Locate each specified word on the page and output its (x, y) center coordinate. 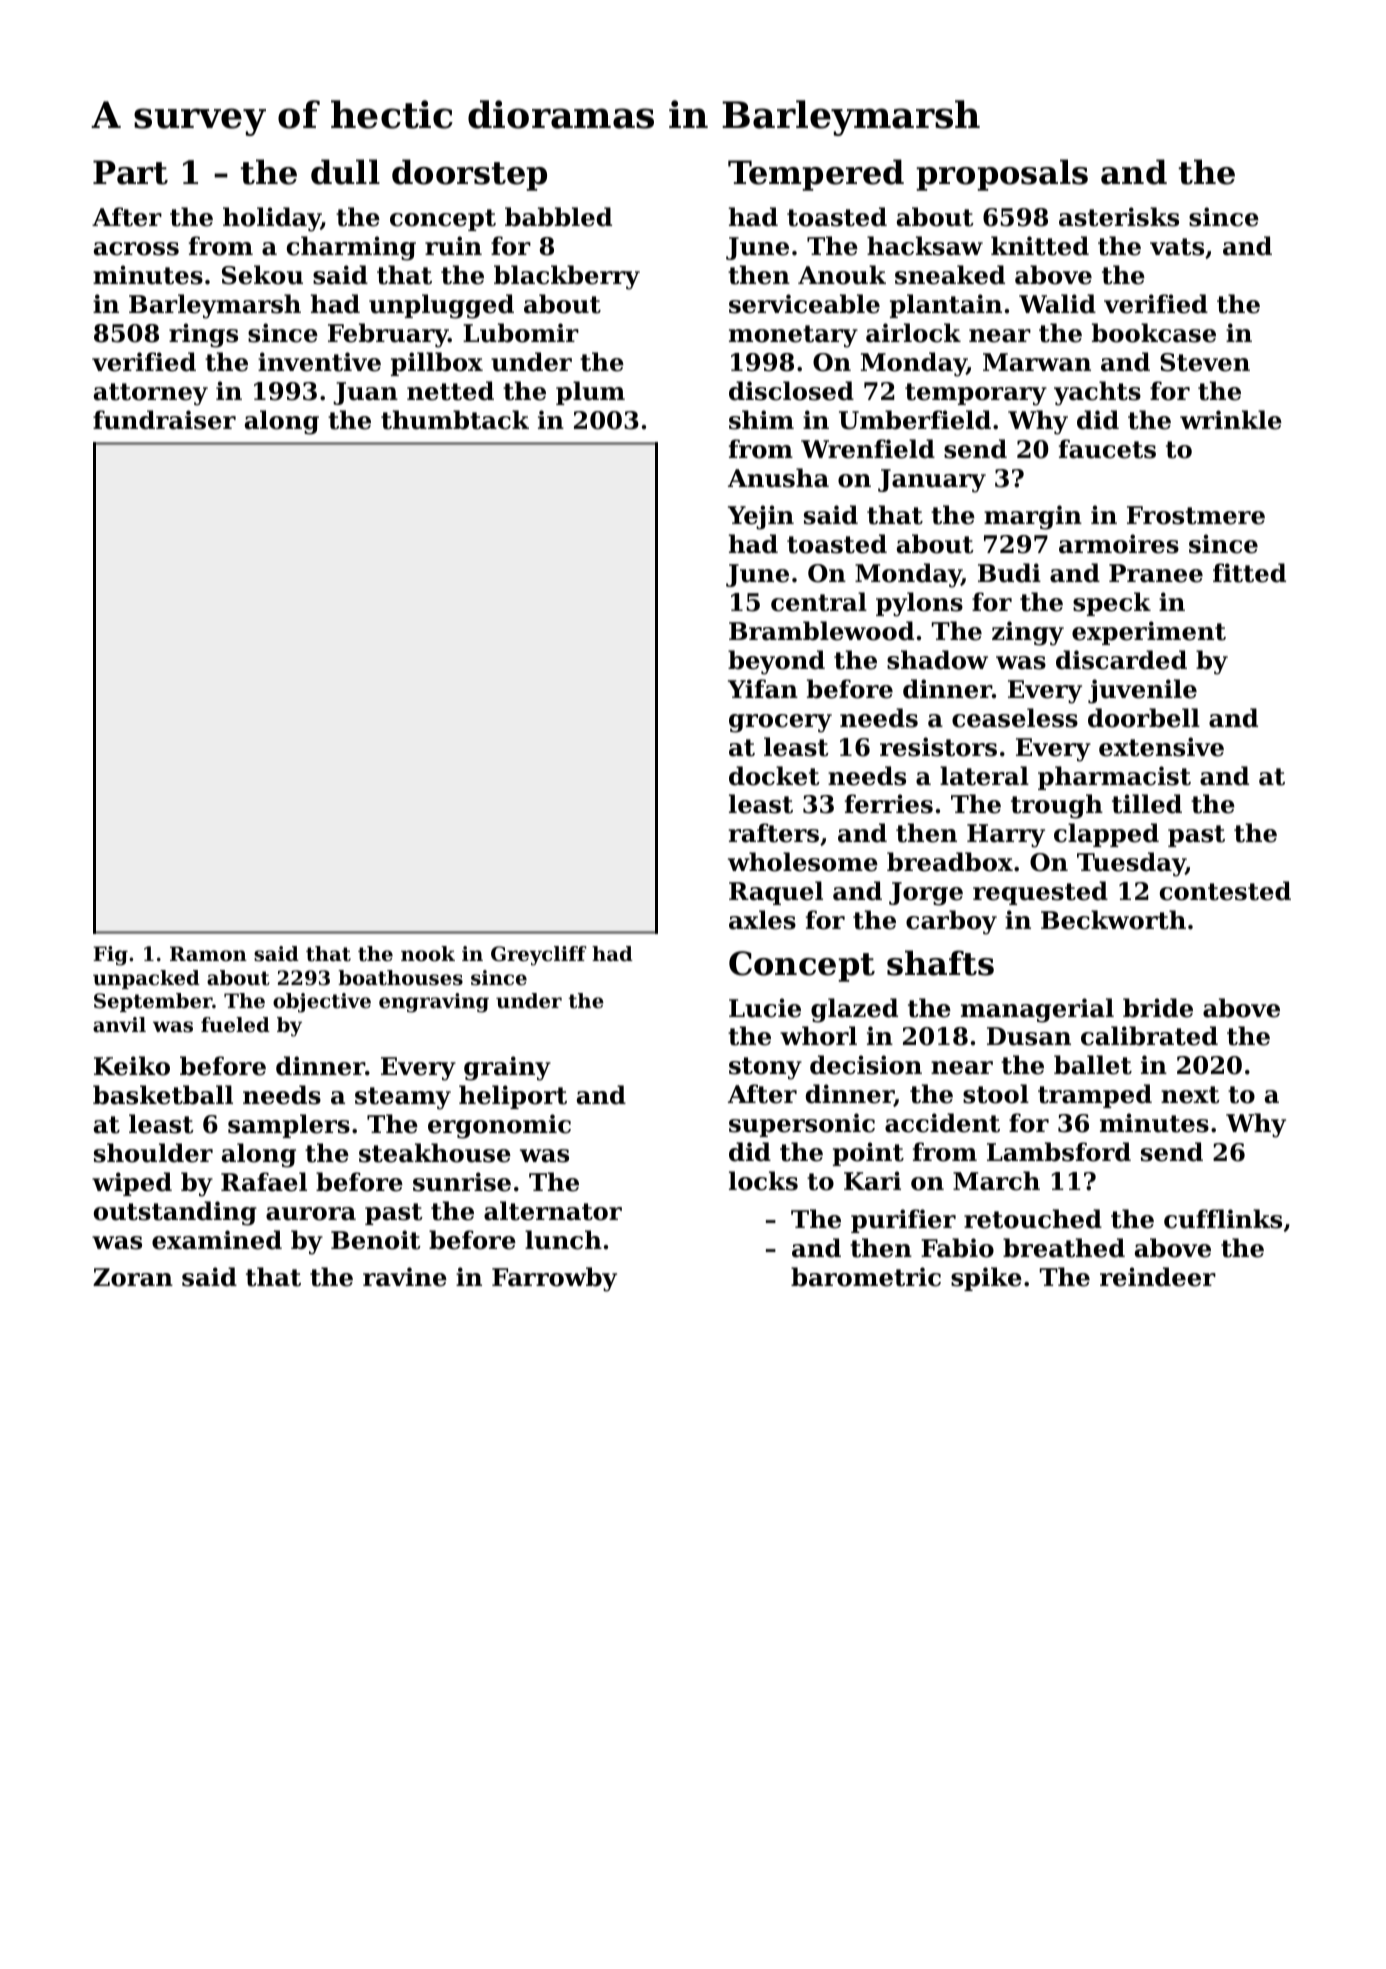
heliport (513, 1097)
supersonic (802, 1125)
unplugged (441, 306)
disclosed (791, 391)
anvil (119, 1024)
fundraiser (164, 420)
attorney (151, 394)
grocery (780, 723)
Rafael (264, 1182)
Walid (1057, 304)
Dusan (1029, 1036)
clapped (1106, 835)
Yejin (761, 517)
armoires (1119, 544)
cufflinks (1223, 1219)
